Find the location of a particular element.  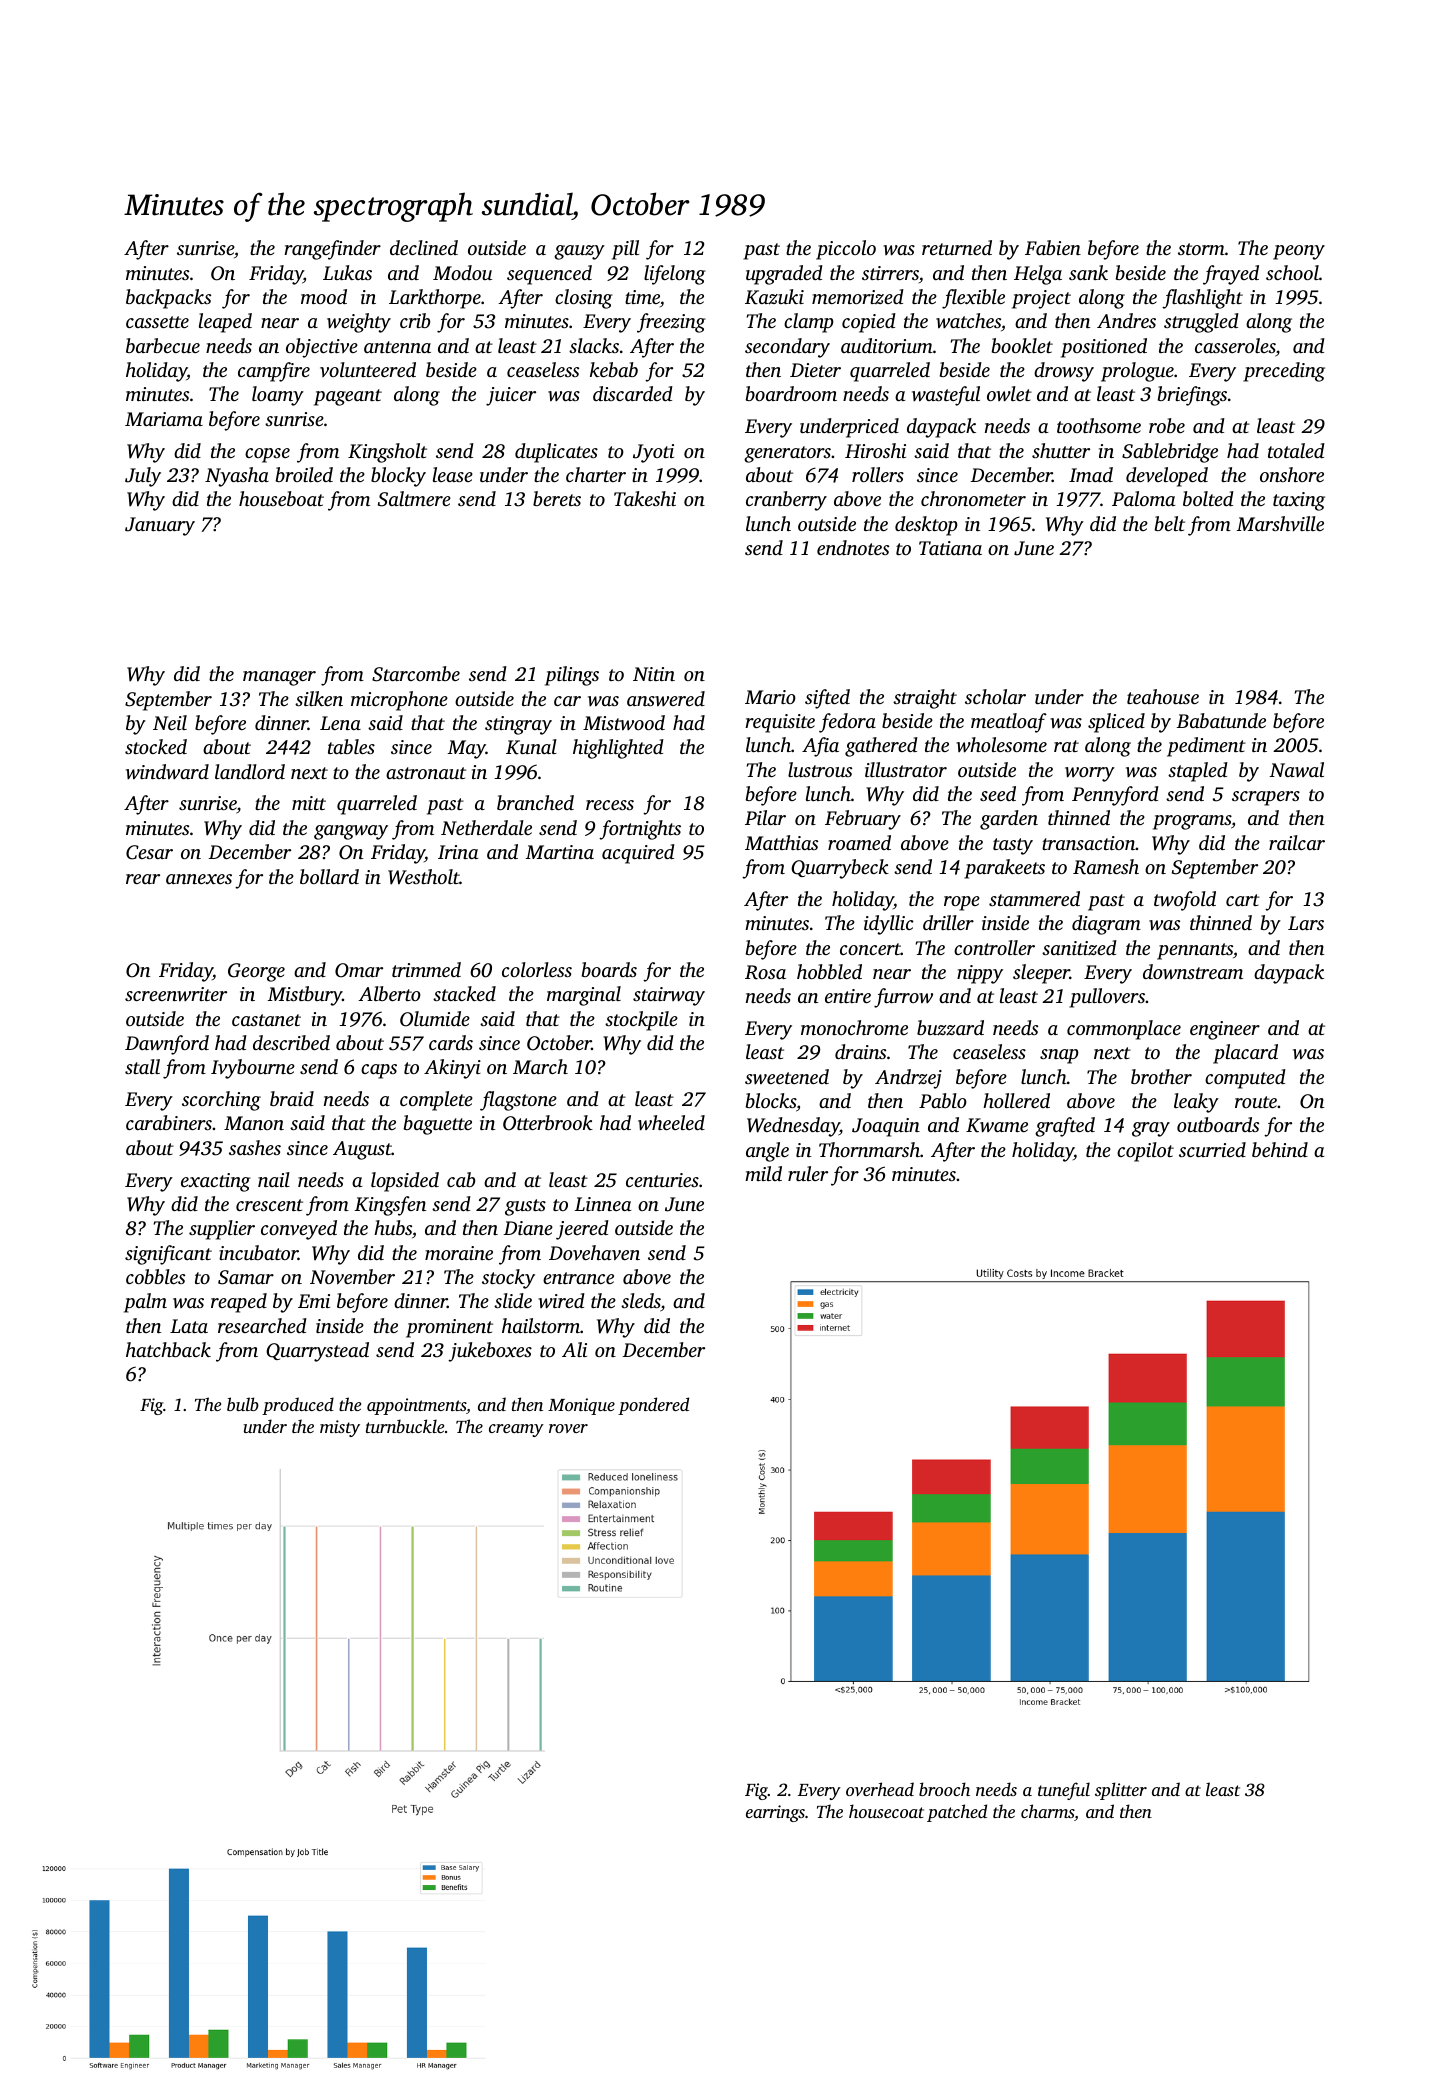

rangefinder is located at coordinates (332, 250).
